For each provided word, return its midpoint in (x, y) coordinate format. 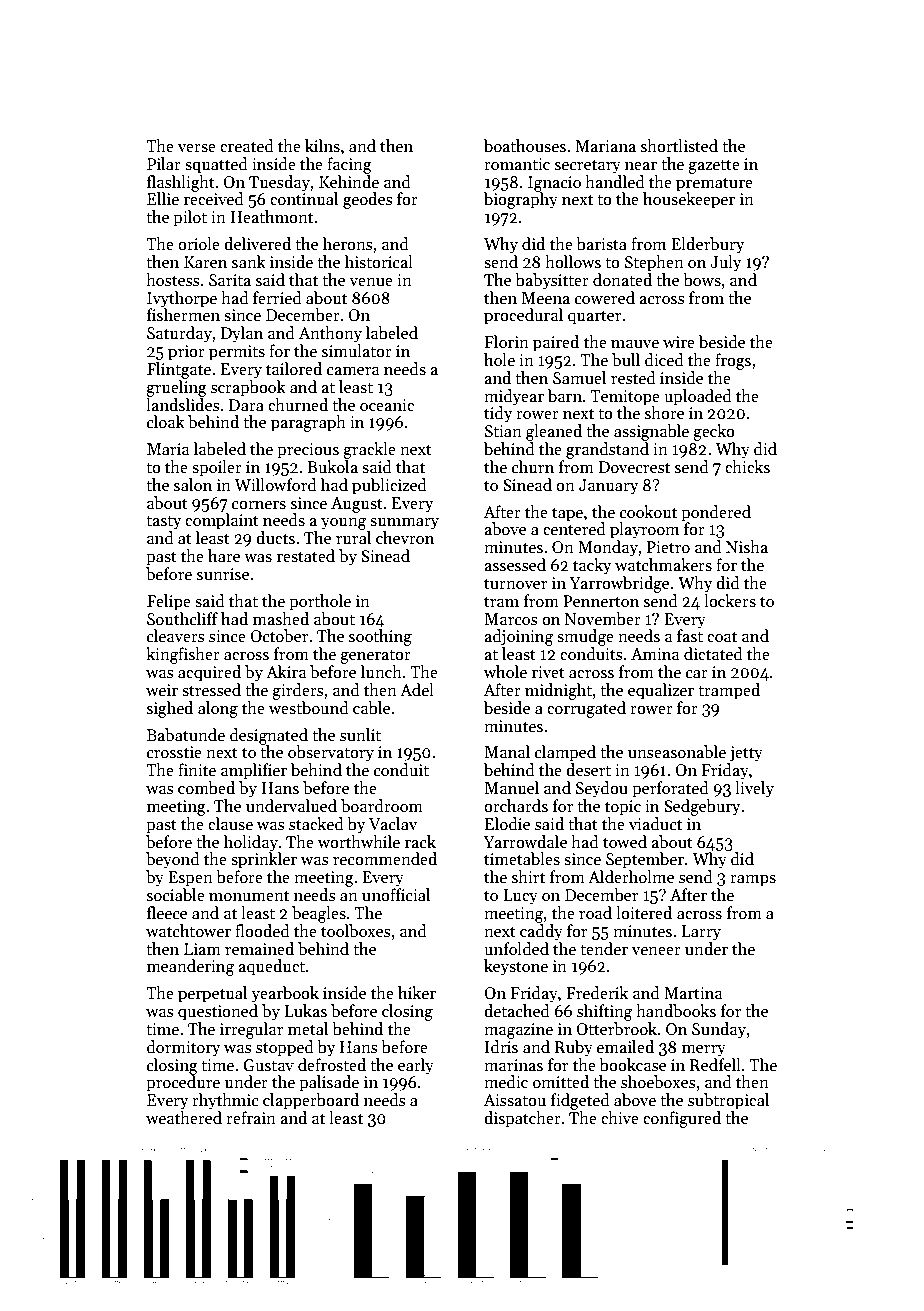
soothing (380, 637)
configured (682, 1119)
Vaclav (393, 824)
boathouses (525, 146)
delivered (257, 244)
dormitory (184, 1048)
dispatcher (522, 1119)
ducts (275, 538)
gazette (714, 167)
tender (604, 949)
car (697, 674)
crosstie (174, 752)
